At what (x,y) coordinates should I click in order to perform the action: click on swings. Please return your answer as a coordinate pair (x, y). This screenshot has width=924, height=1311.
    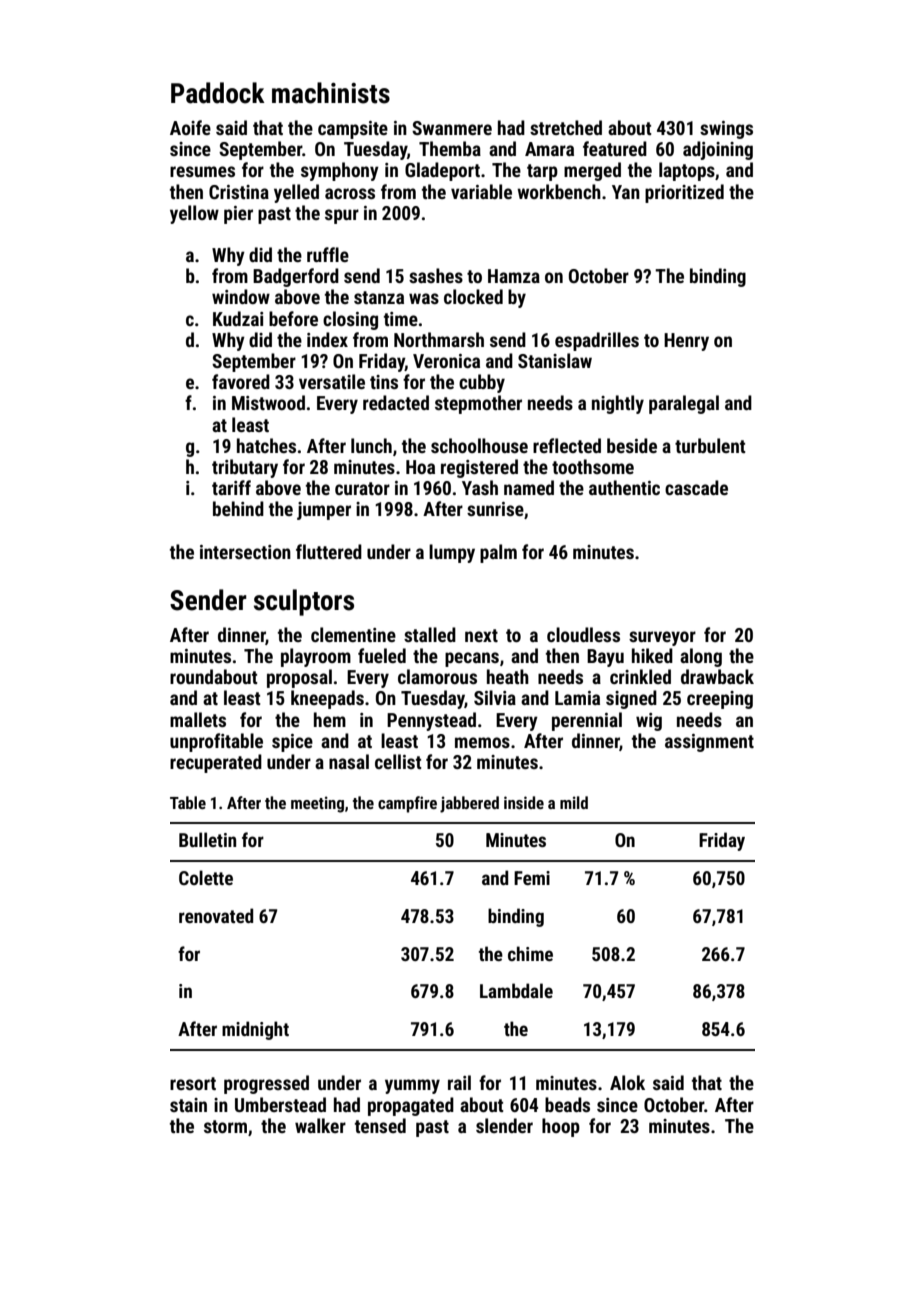
    Looking at the image, I should click on (726, 130).
